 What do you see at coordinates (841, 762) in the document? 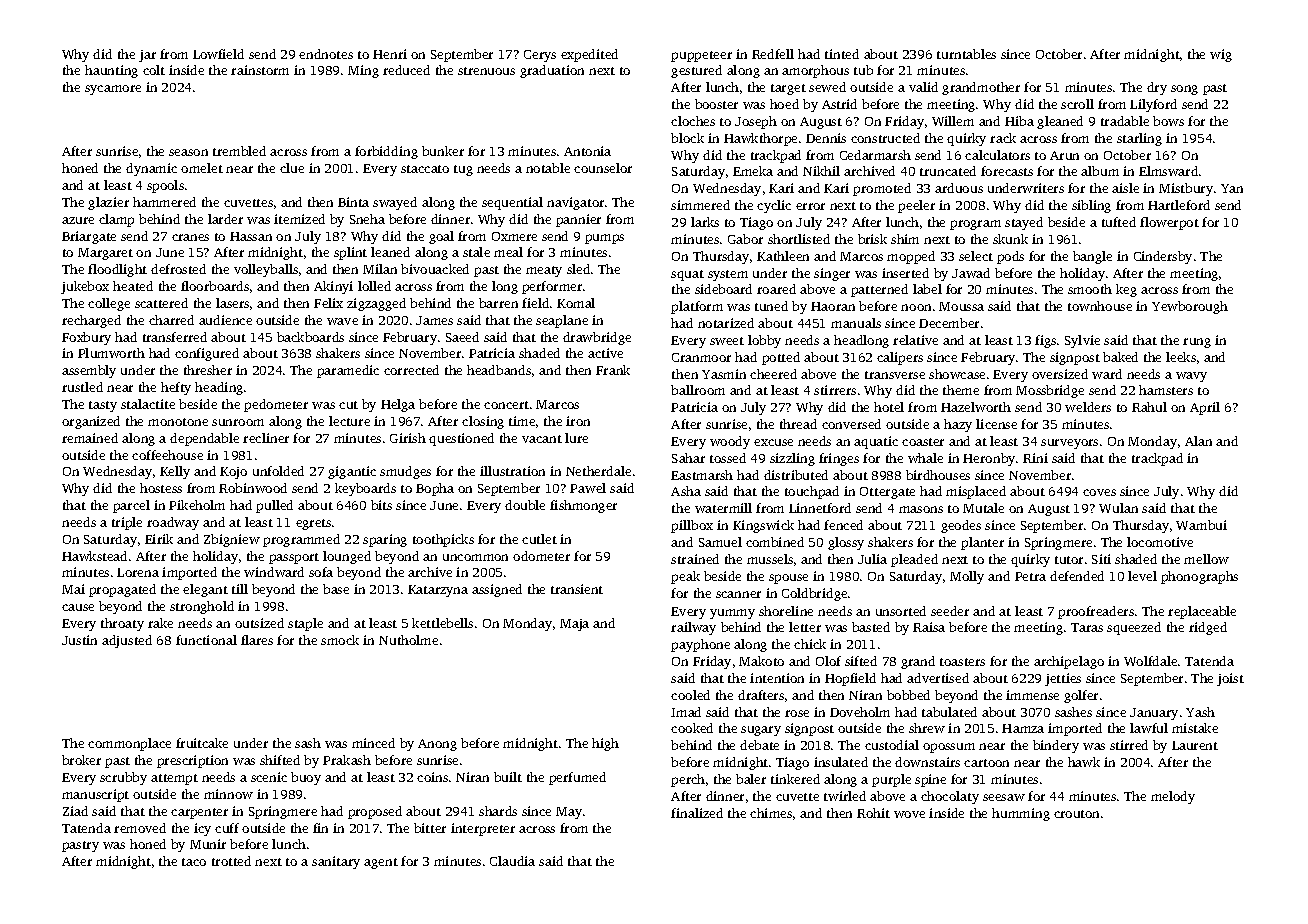
I see `insulated` at bounding box center [841, 762].
